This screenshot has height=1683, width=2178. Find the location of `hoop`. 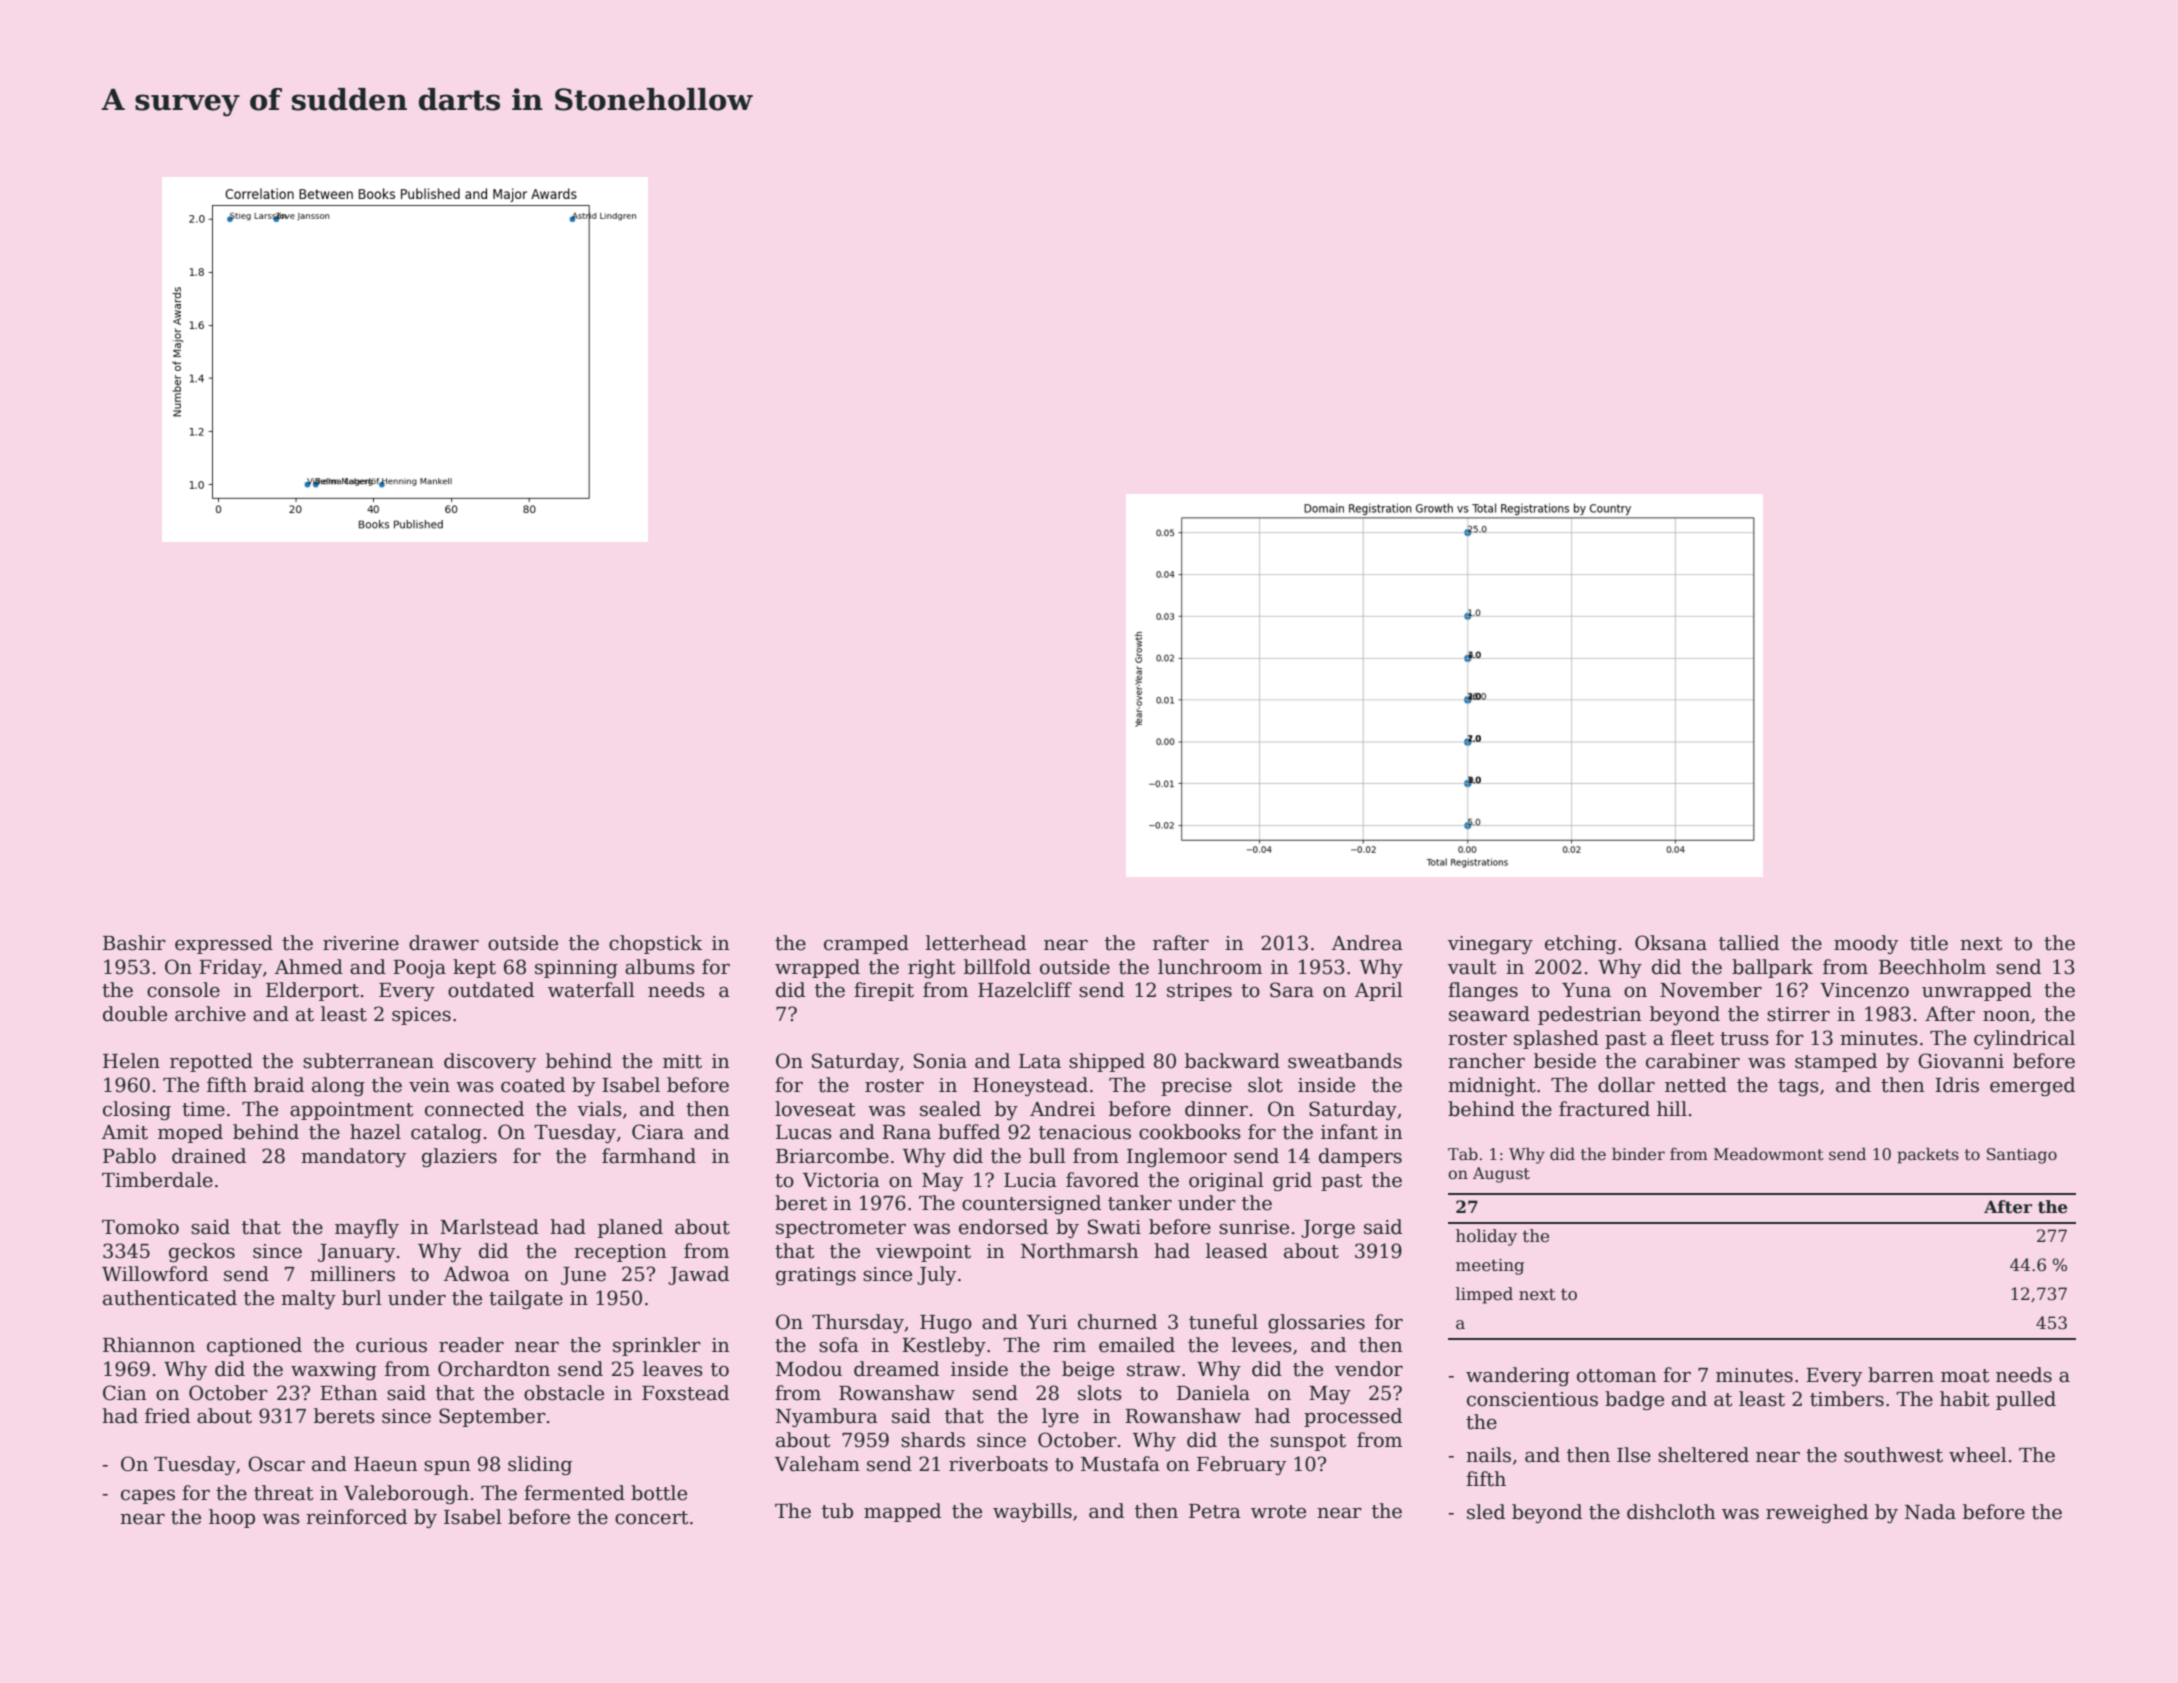

hoop is located at coordinates (232, 1518).
